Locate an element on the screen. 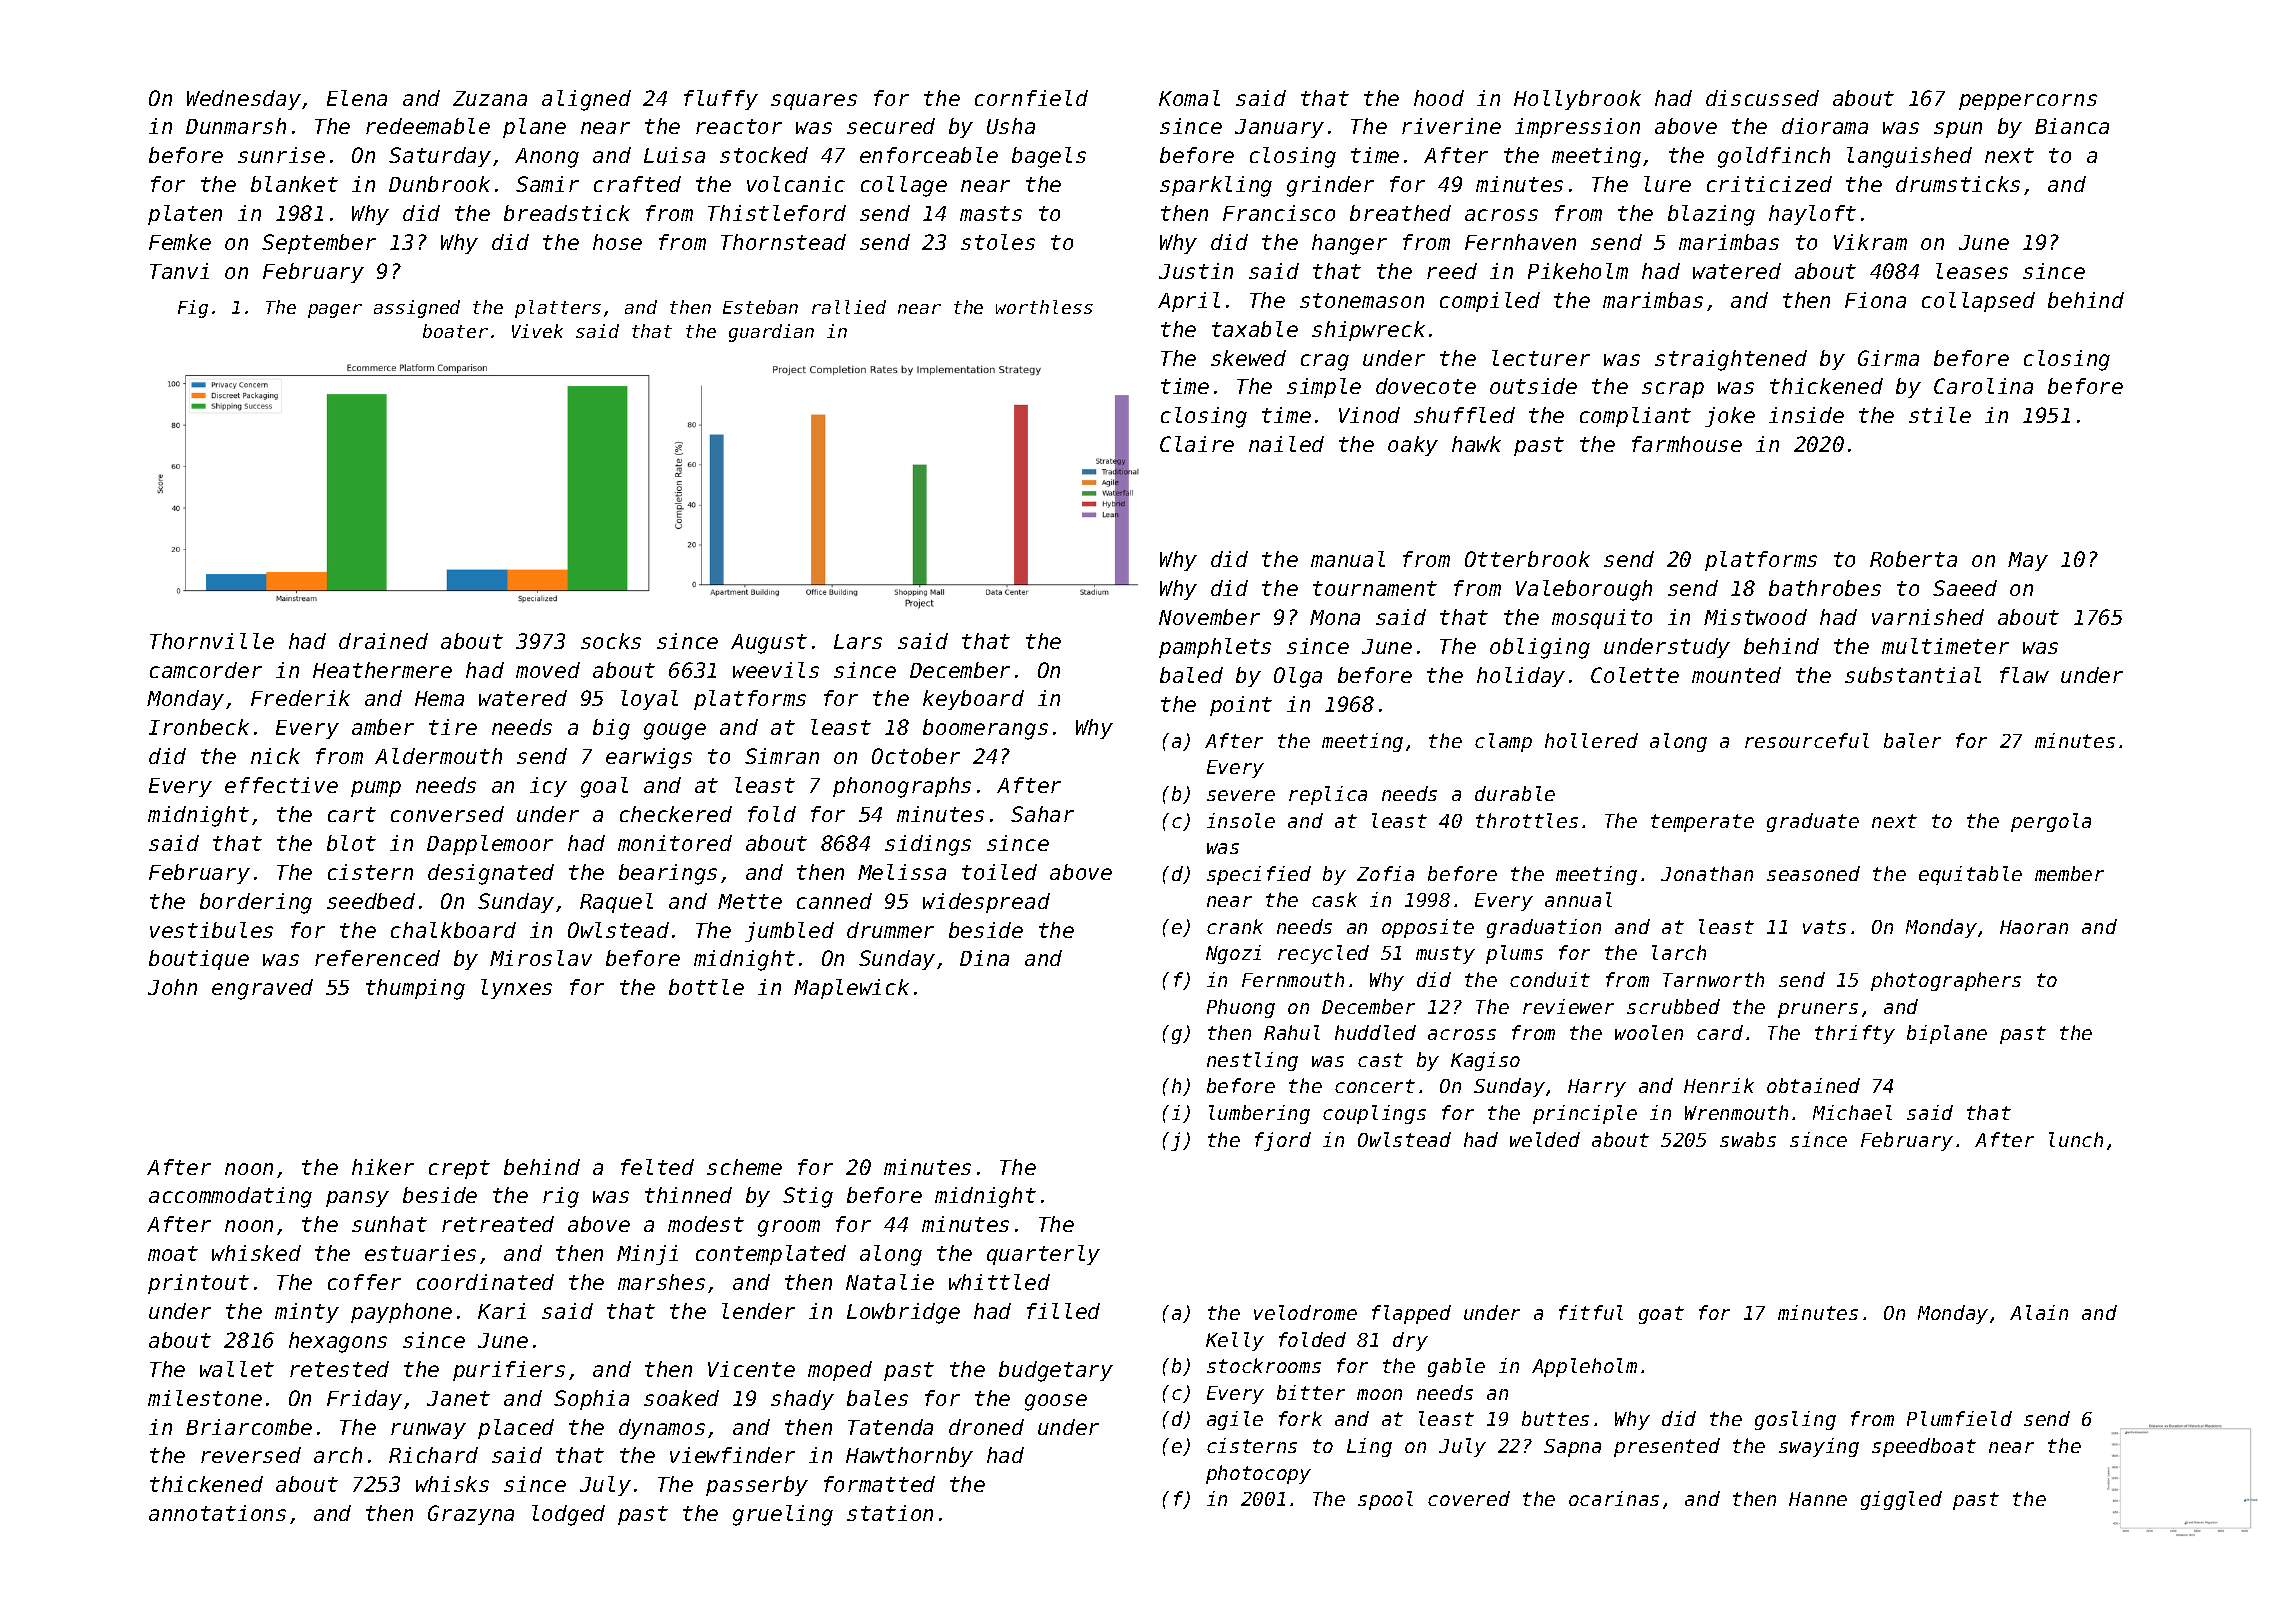 The width and height of the screenshot is (2282, 1614). flaw is located at coordinates (2024, 675).
